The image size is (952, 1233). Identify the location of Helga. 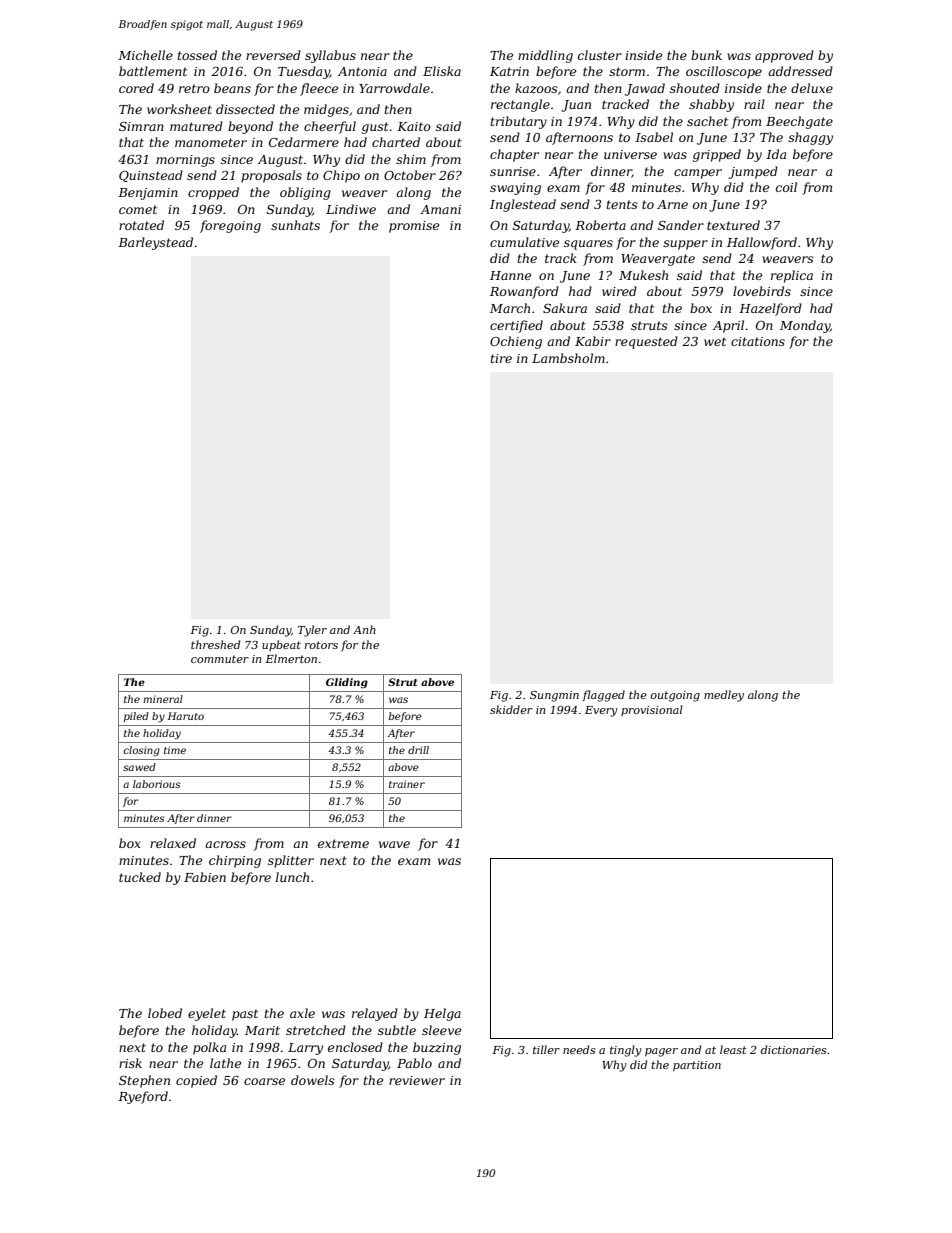
(442, 1014).
